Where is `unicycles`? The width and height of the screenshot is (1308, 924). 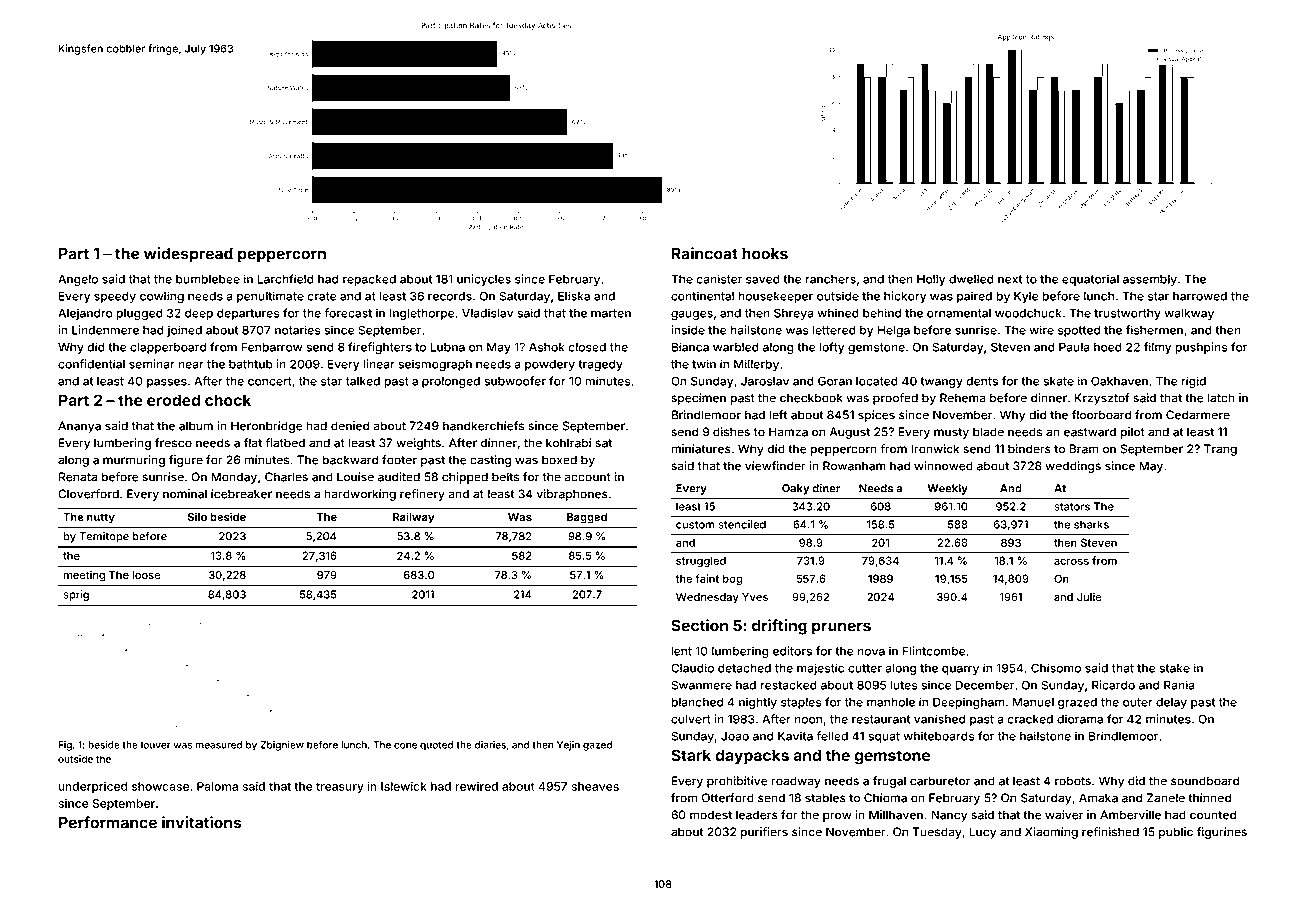 unicycles is located at coordinates (484, 280).
